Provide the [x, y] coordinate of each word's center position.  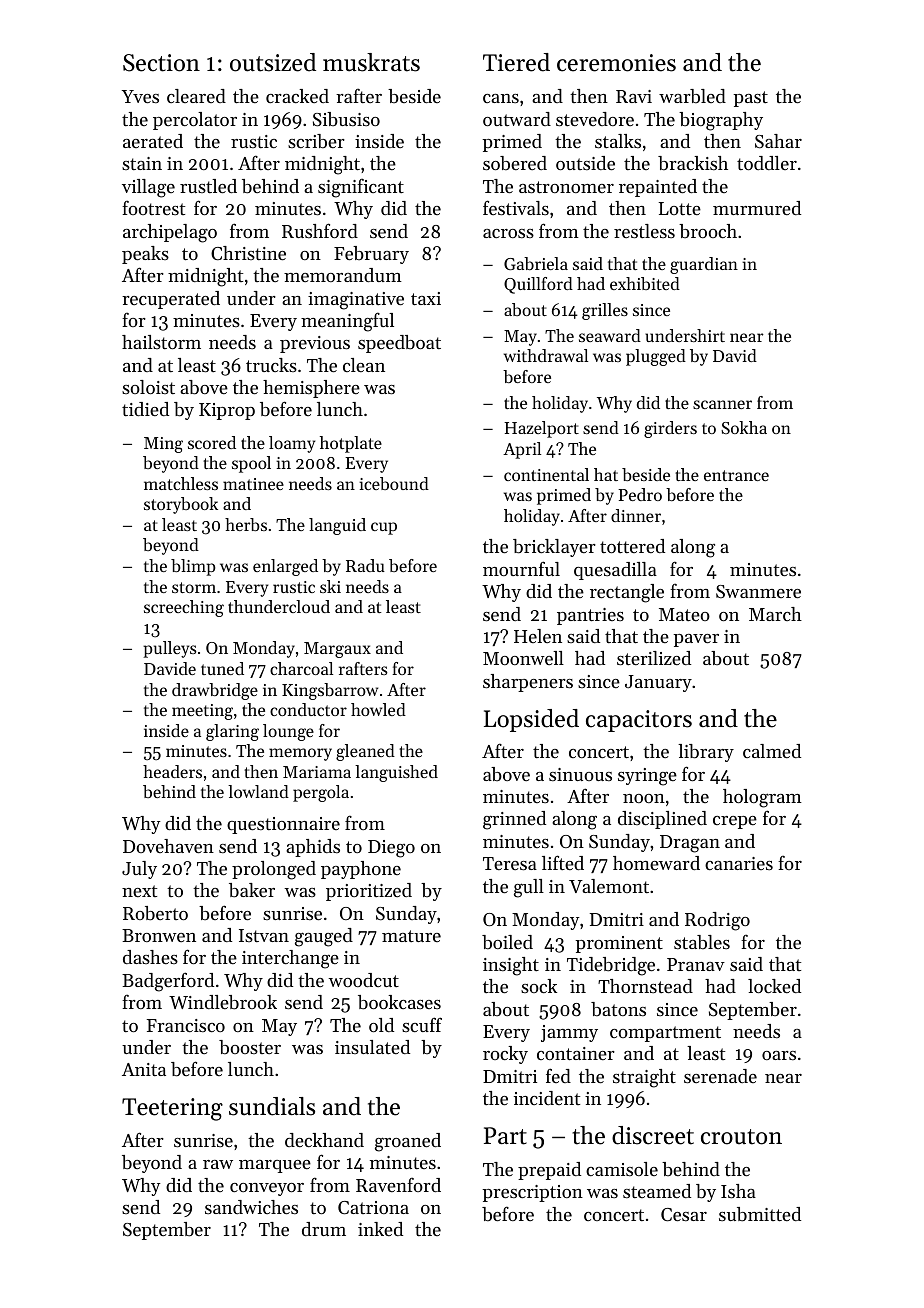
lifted [563, 862]
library [706, 753]
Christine [248, 253]
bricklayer [554, 548]
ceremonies [616, 63]
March [775, 614]
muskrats [371, 62]
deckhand [324, 1140]
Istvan [264, 935]
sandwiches [251, 1207]
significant [361, 188]
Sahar [778, 141]
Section [161, 63]
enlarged [285, 567]
